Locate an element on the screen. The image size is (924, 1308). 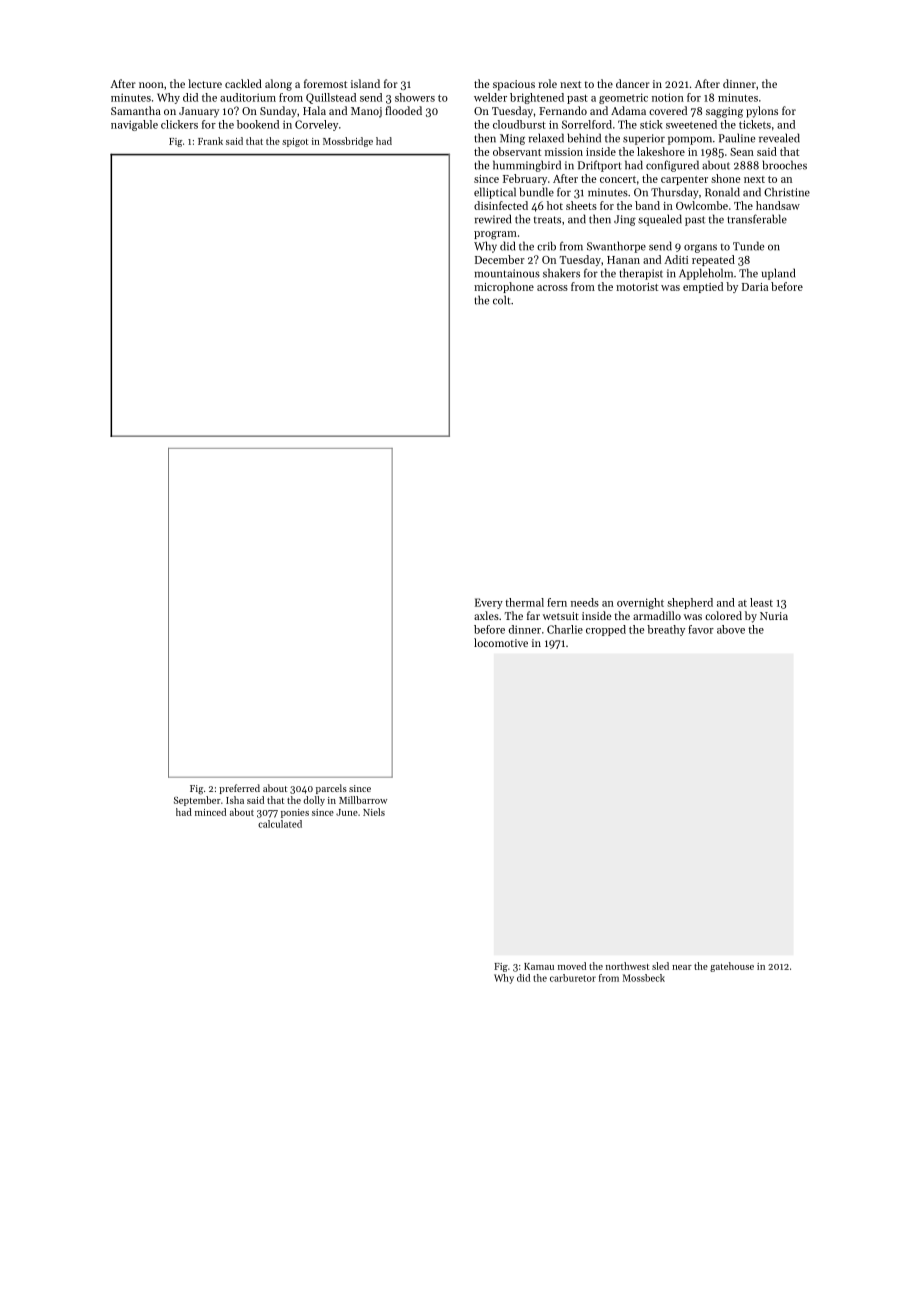
pylons is located at coordinates (762, 112).
